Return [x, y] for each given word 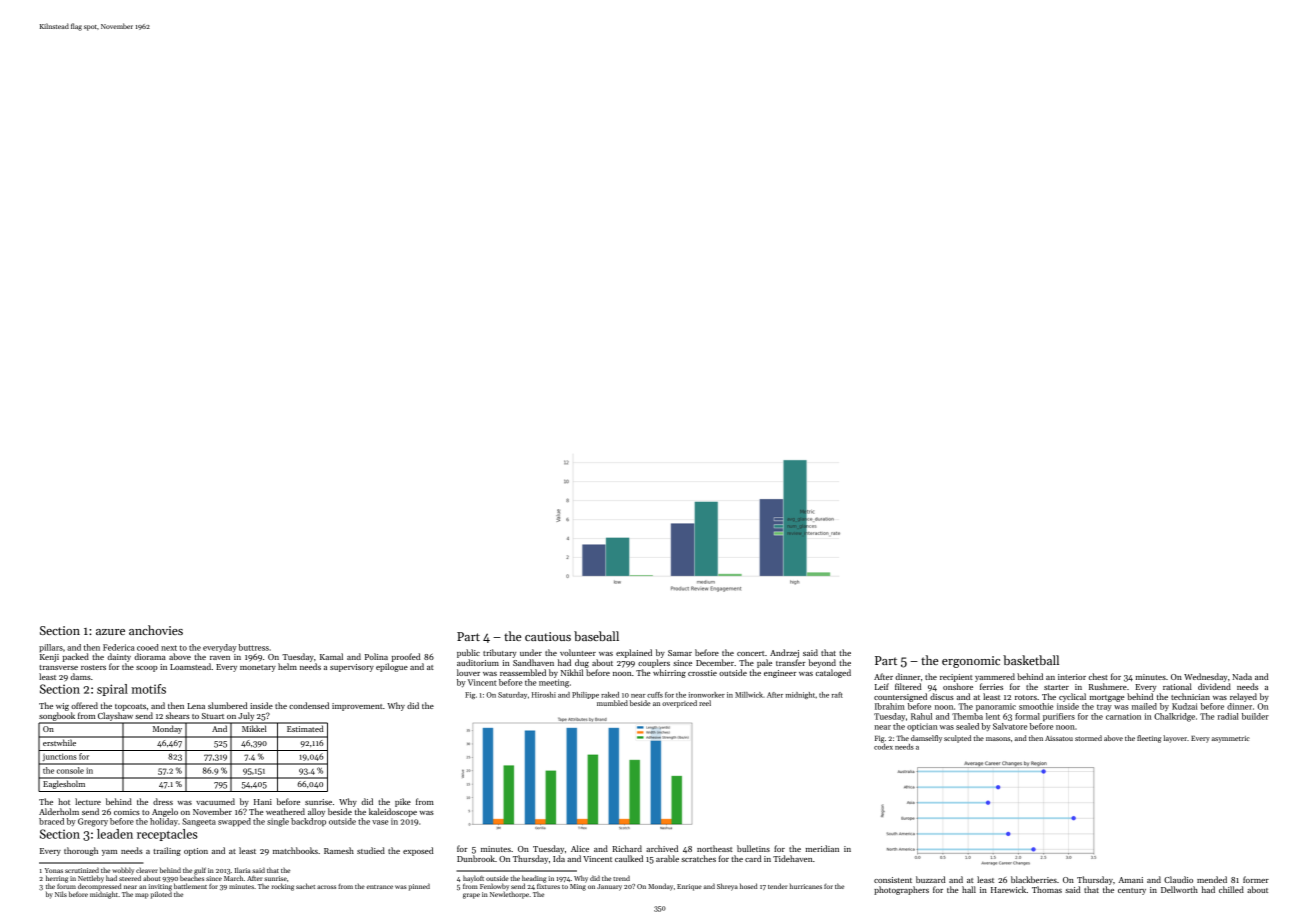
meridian [822, 848]
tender [777, 886]
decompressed [99, 887]
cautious [548, 636]
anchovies [156, 630]
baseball [596, 636]
